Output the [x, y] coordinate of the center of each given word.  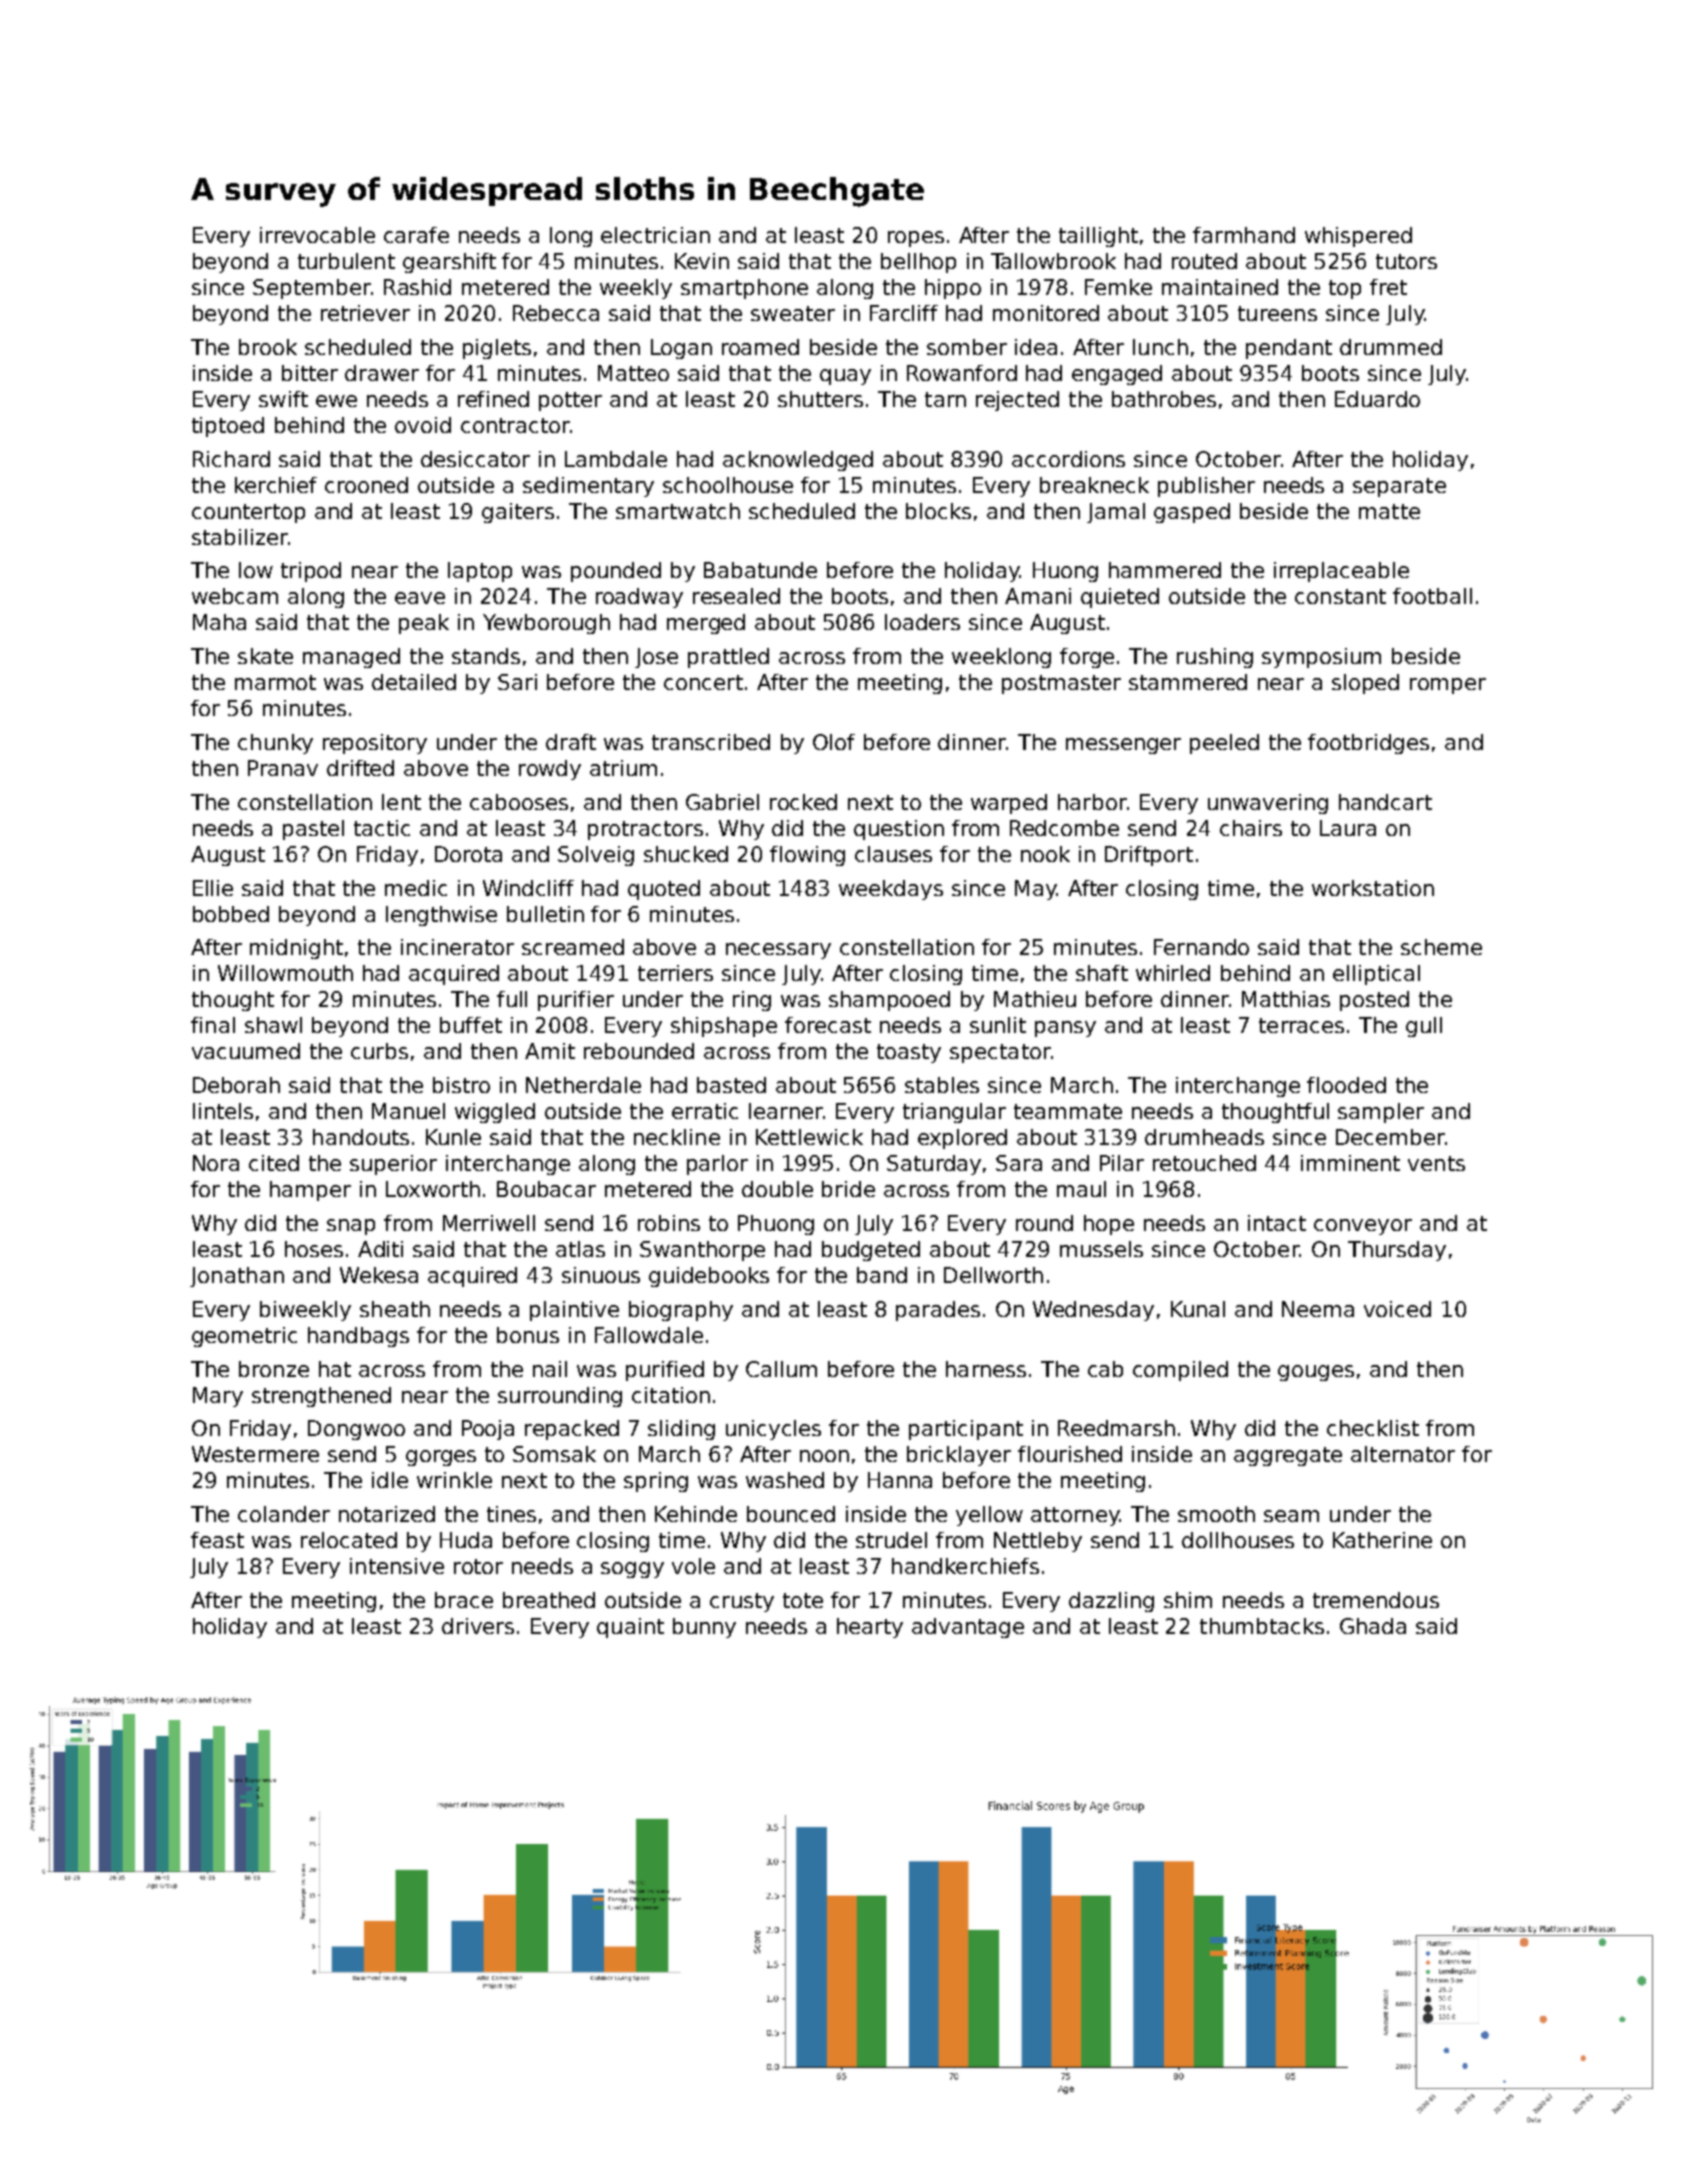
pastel [313, 830]
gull [1424, 1027]
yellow [989, 1516]
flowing [807, 856]
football [1432, 596]
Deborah [236, 1085]
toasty [909, 1053]
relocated [349, 1540]
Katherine [1382, 1540]
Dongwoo [356, 1430]
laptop [480, 572]
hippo [953, 289]
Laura [1348, 828]
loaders [922, 622]
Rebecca [556, 313]
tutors [1406, 261]
